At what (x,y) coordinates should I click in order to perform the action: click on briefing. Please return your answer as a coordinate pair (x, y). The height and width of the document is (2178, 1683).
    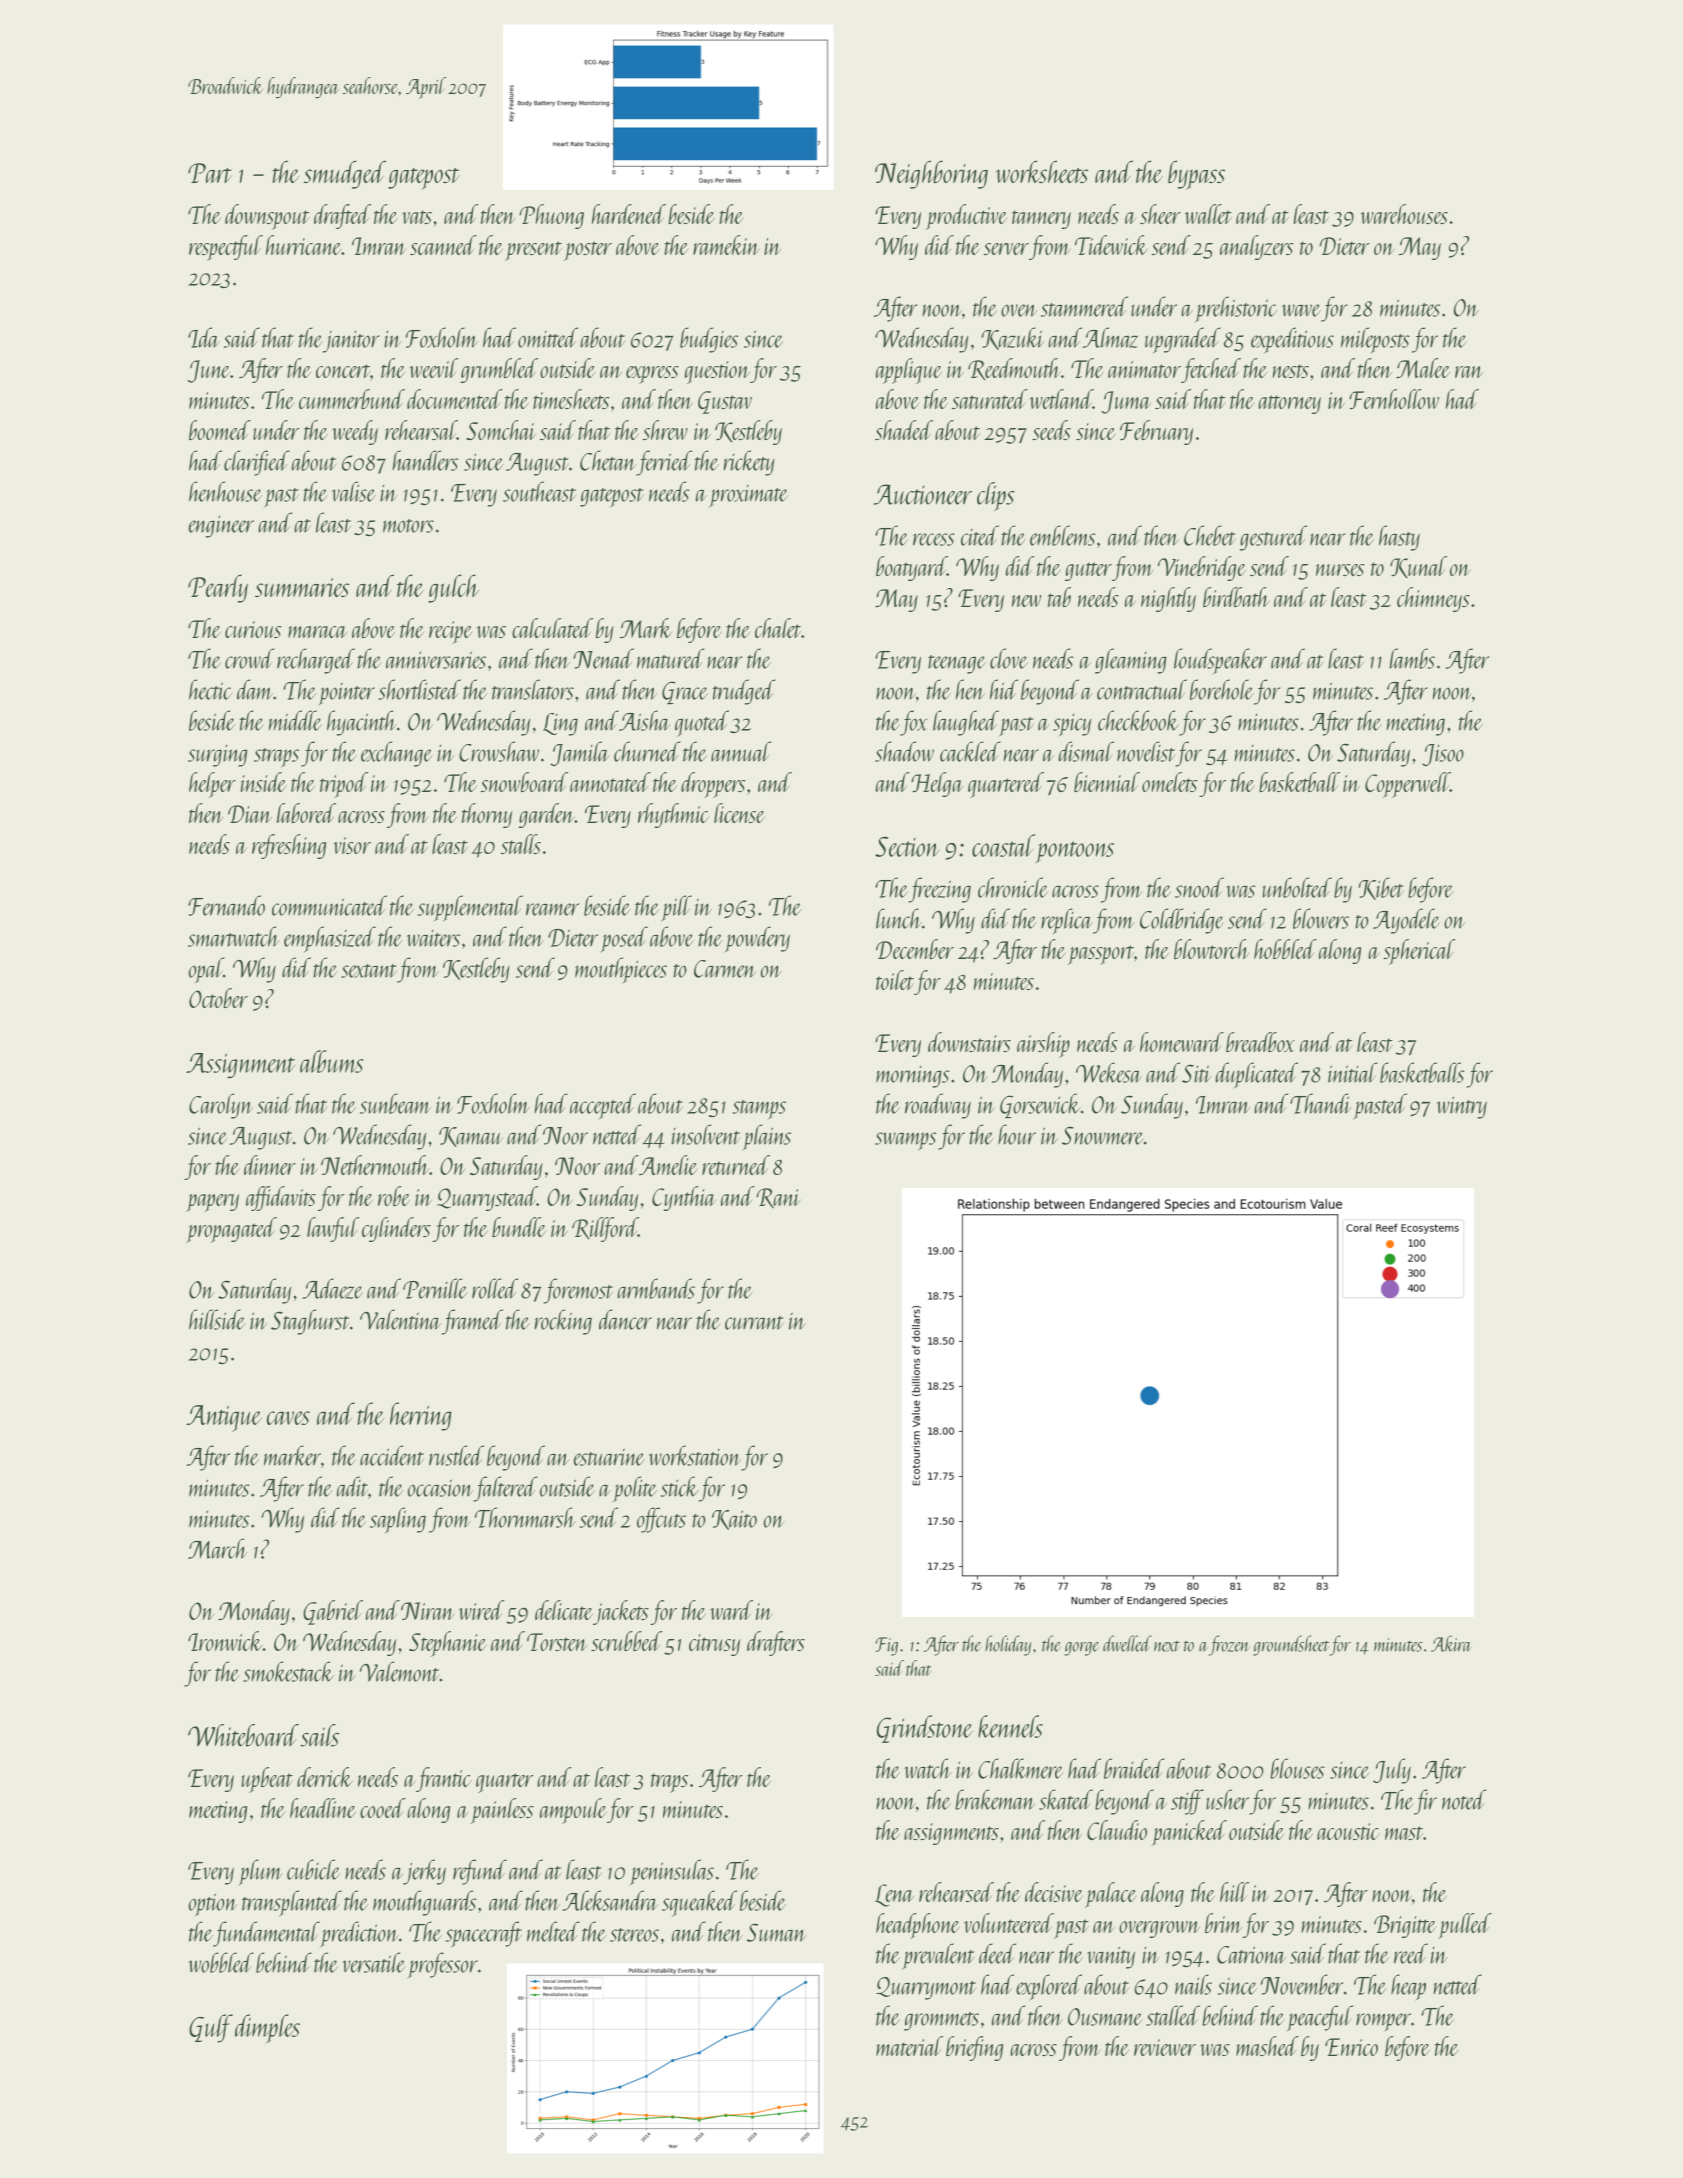
    Looking at the image, I should click on (974, 2048).
